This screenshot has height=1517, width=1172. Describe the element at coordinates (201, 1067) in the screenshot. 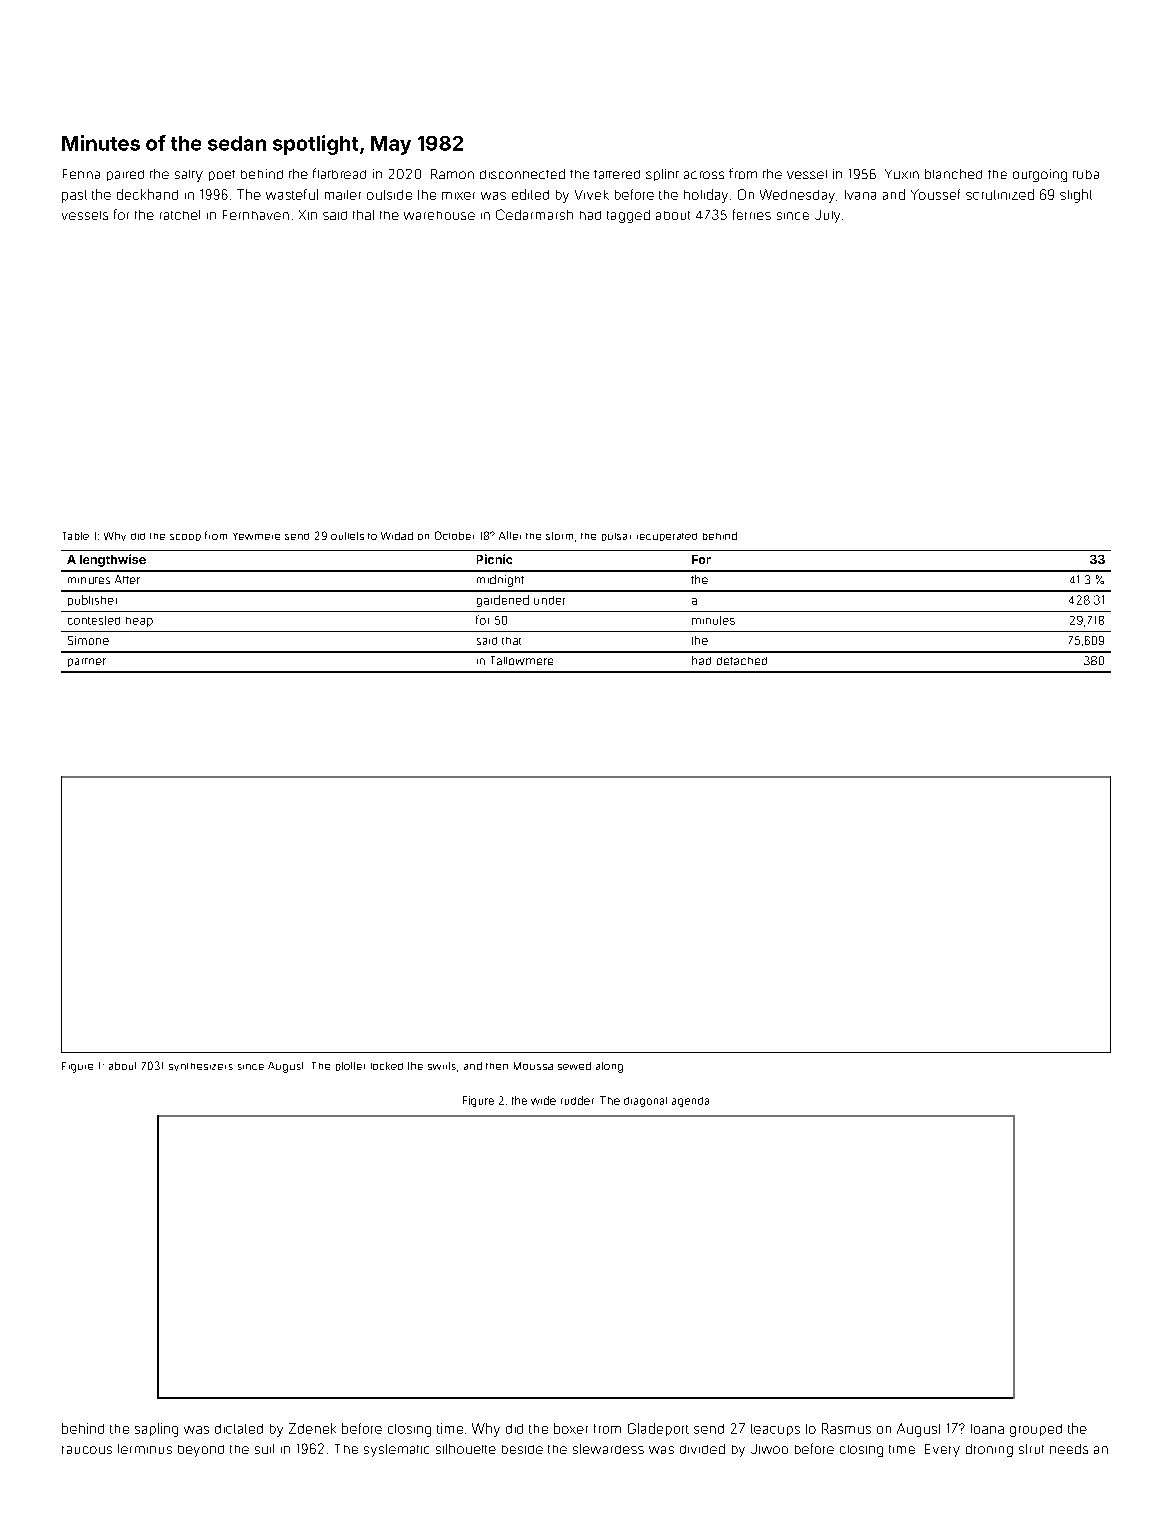

I see `synthesizers` at that location.
